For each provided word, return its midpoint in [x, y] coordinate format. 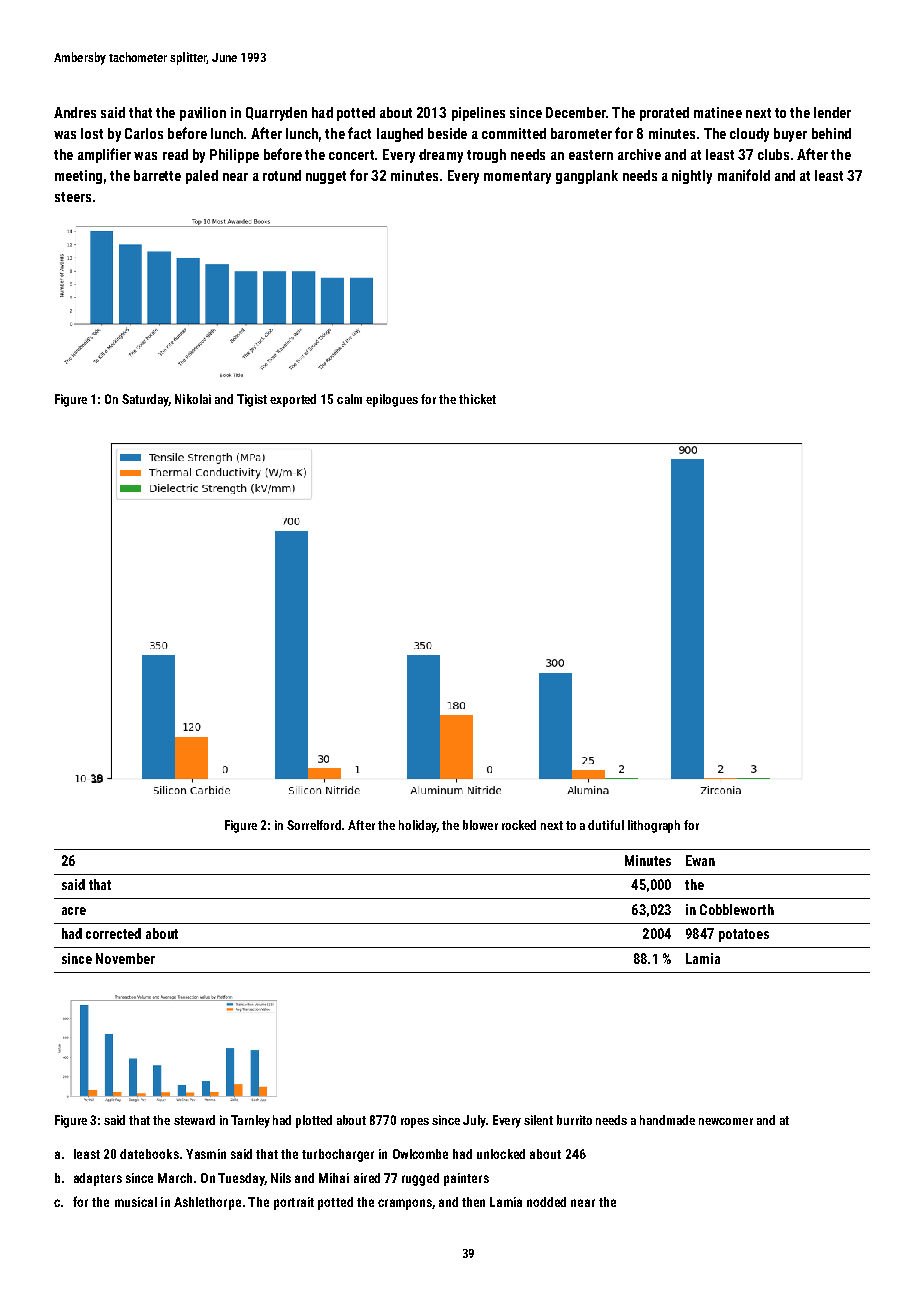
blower [480, 825]
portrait [294, 1203]
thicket [477, 399]
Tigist [252, 400]
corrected [113, 933]
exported [293, 400]
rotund [282, 175]
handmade [667, 1120]
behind [831, 133]
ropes [415, 1123]
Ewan [700, 860]
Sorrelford [314, 825]
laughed [400, 135]
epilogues [392, 400]
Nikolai [193, 399]
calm [349, 399]
